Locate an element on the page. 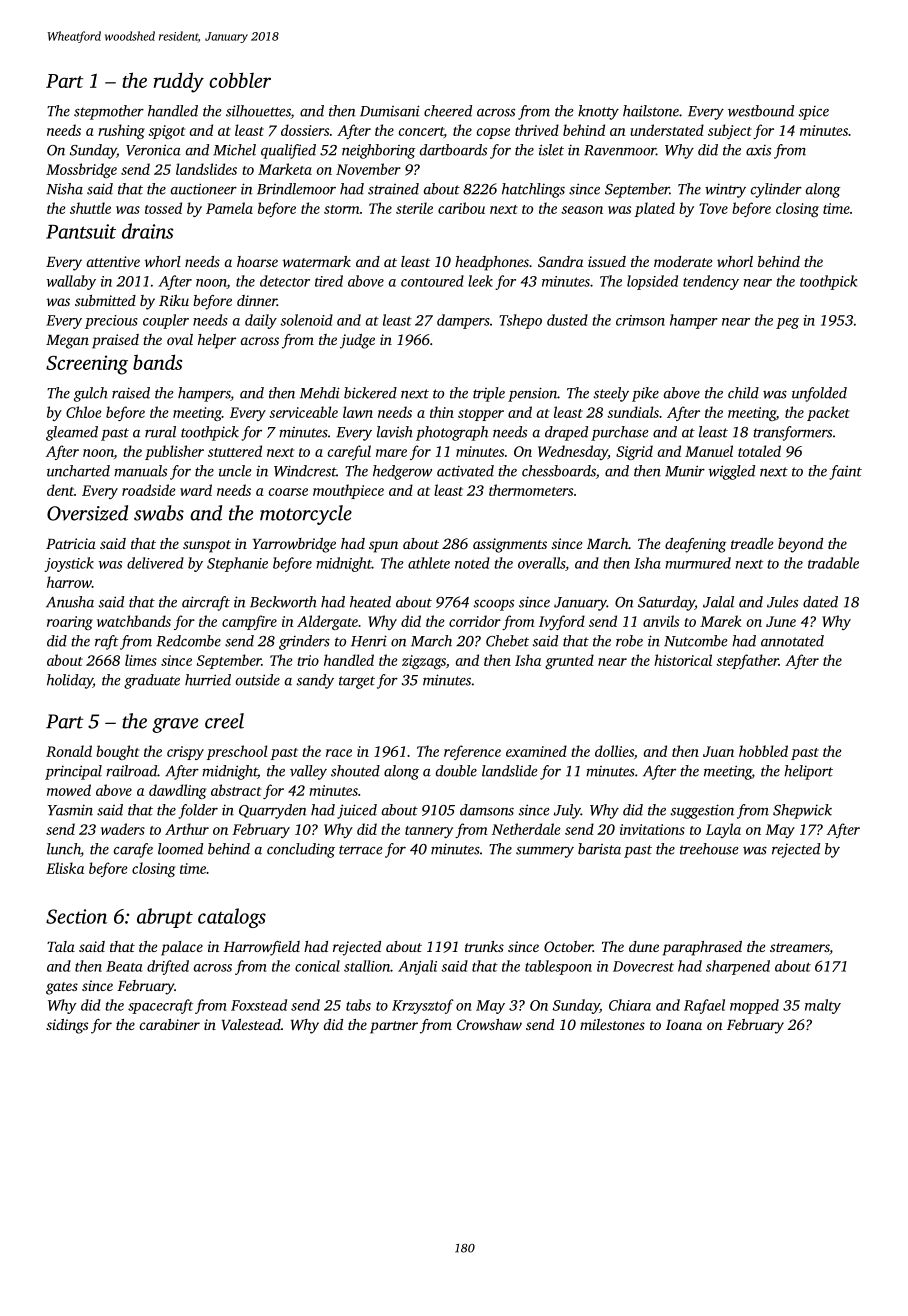  milestones is located at coordinates (612, 1024).
